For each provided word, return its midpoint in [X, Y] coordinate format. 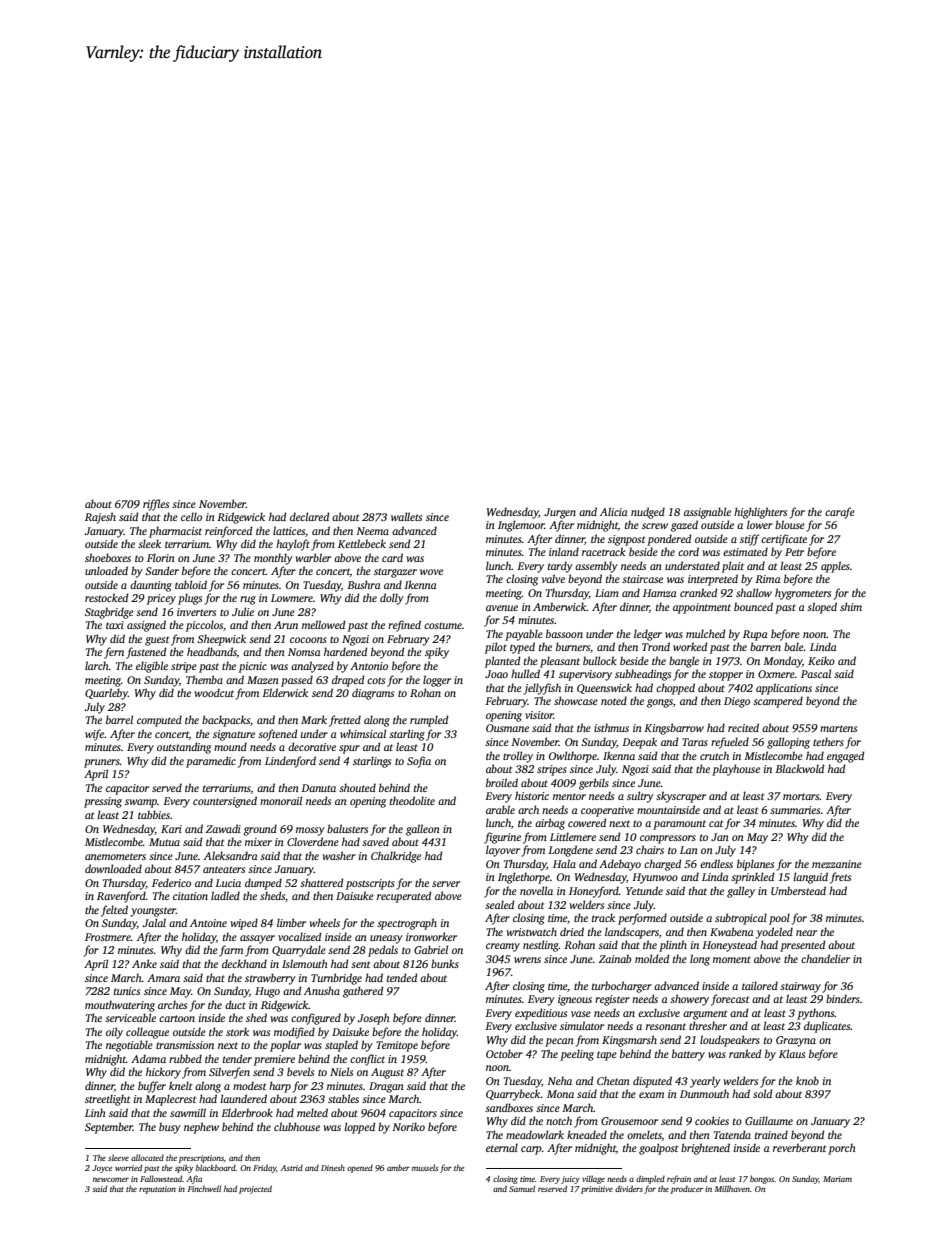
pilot [496, 648]
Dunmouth [704, 1093]
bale [794, 646]
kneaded [587, 1134]
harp [280, 1087]
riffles [156, 505]
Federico [171, 882]
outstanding [184, 748]
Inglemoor [521, 526]
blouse [790, 524]
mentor [569, 796]
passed [297, 681]
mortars [801, 796]
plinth [673, 946]
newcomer [111, 1180]
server [446, 884]
